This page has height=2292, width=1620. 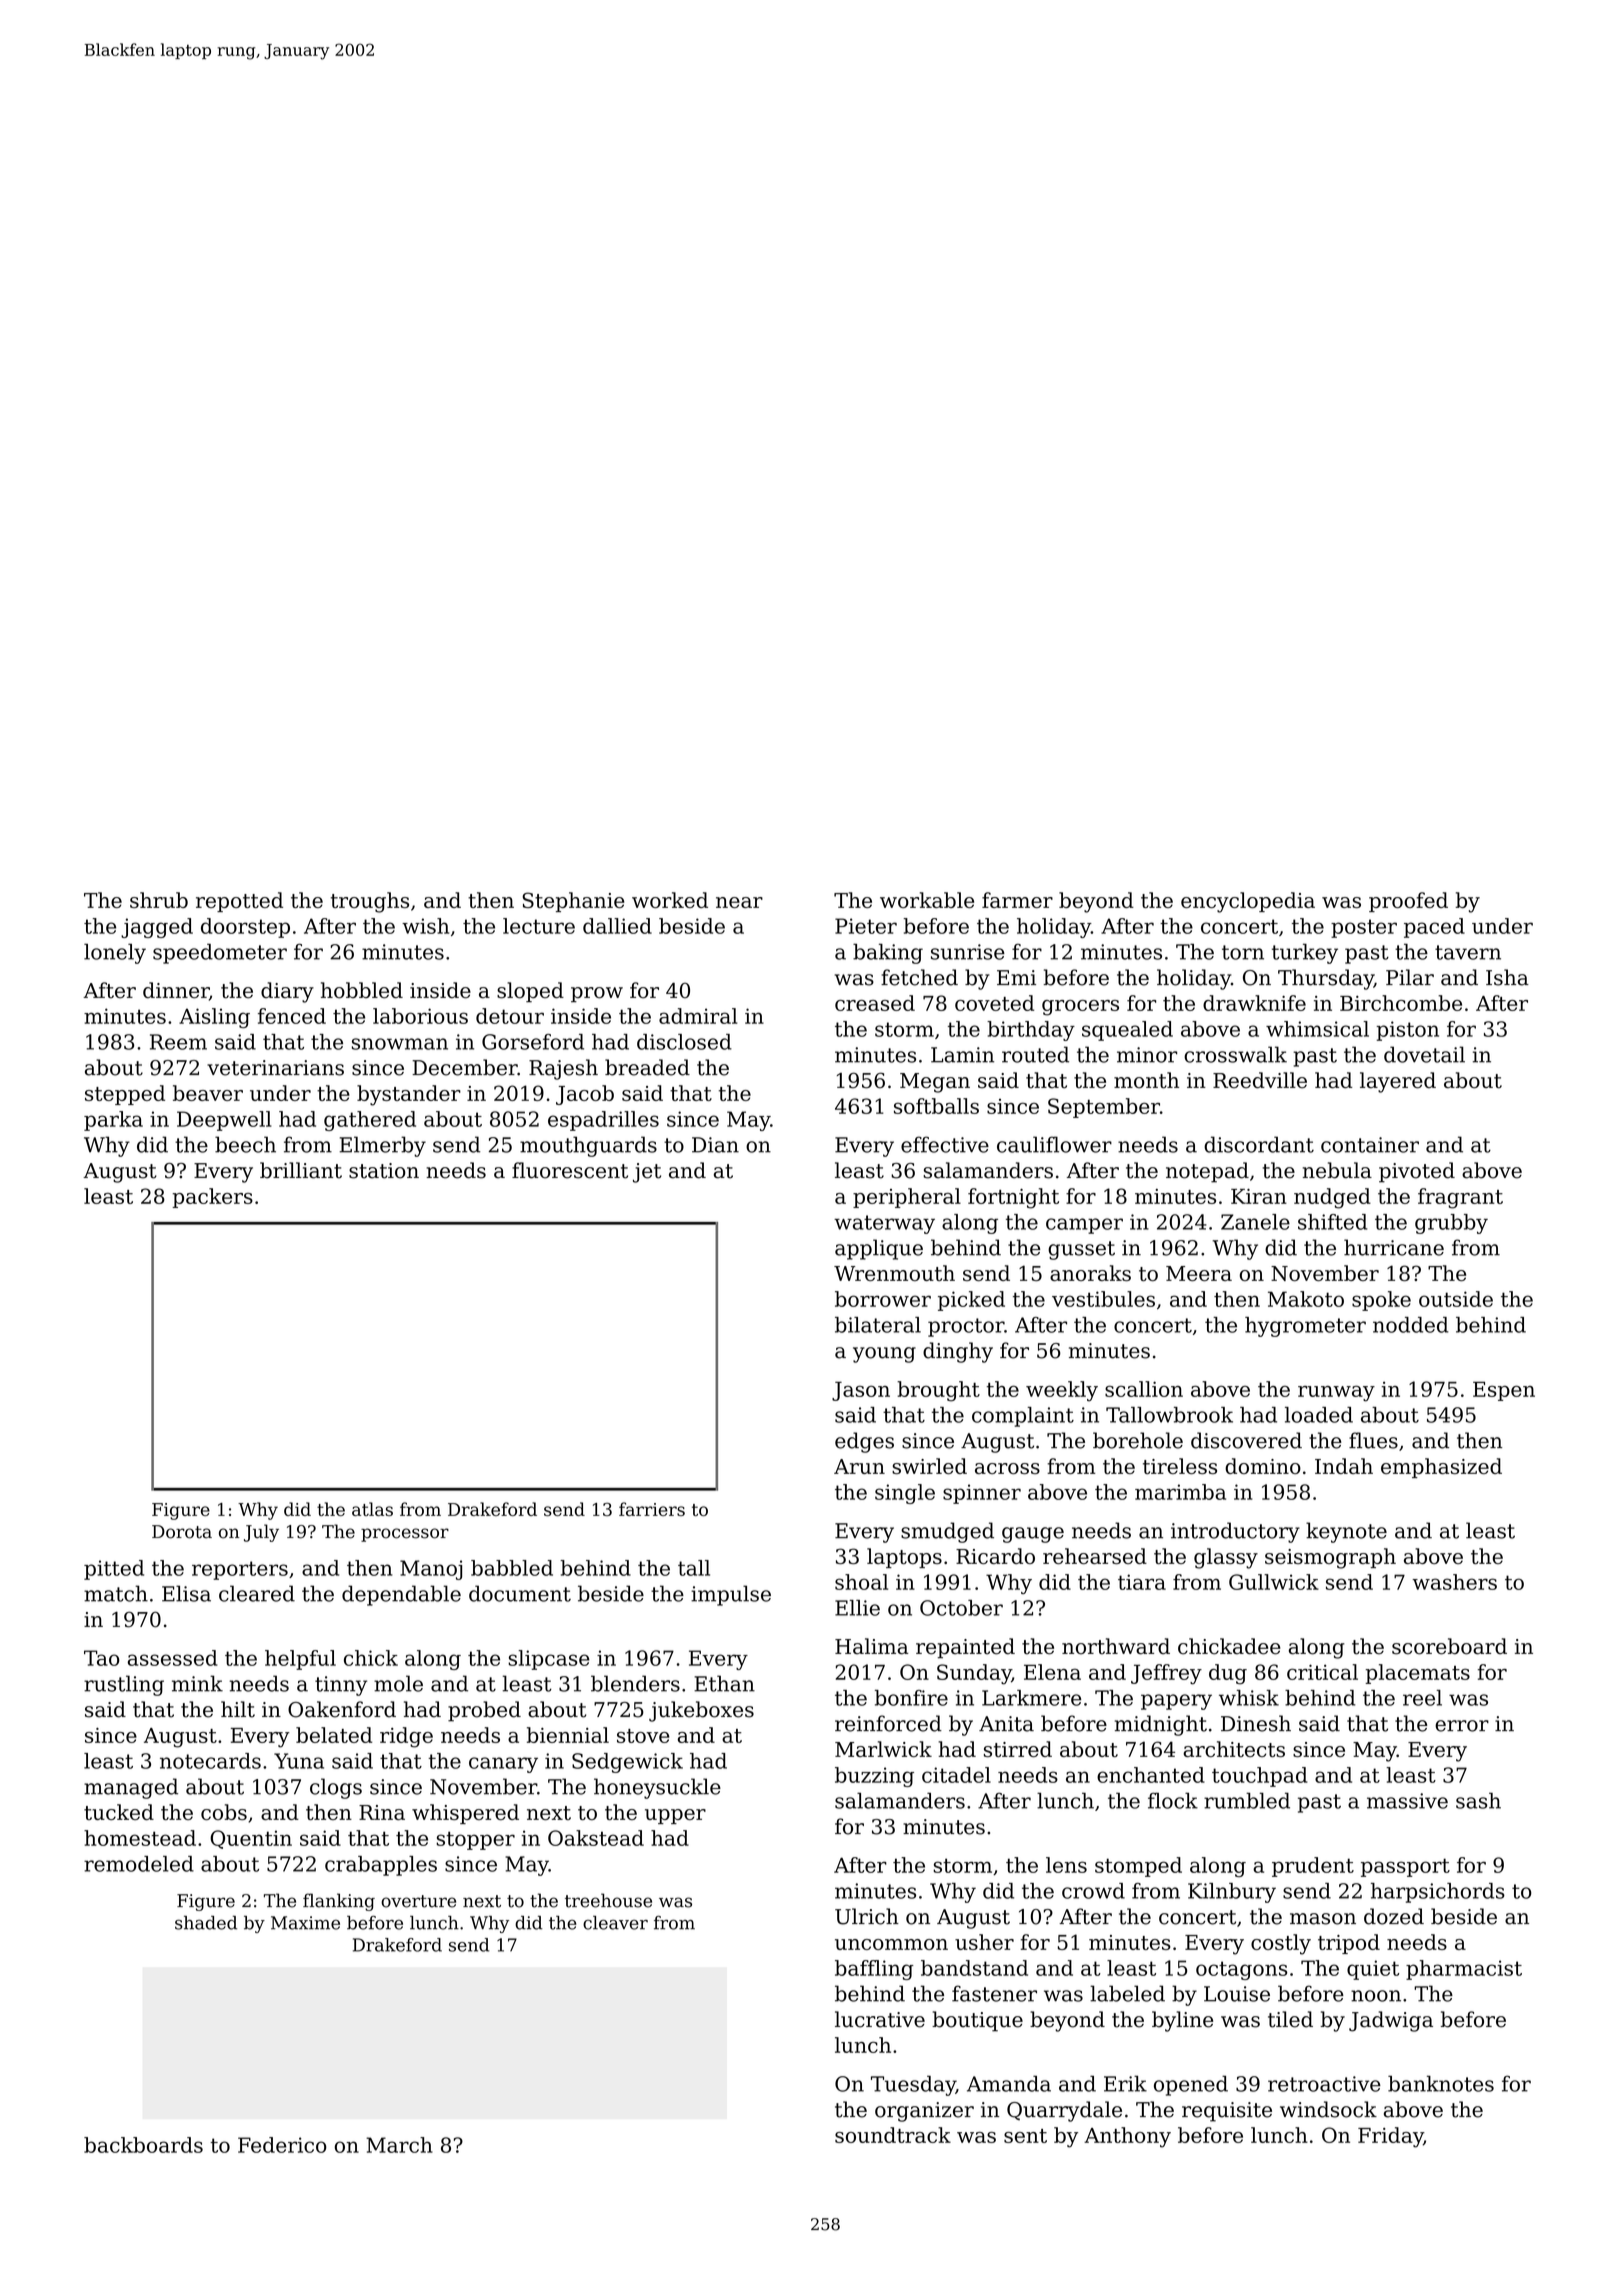 I want to click on soundtrack, so click(x=893, y=2135).
